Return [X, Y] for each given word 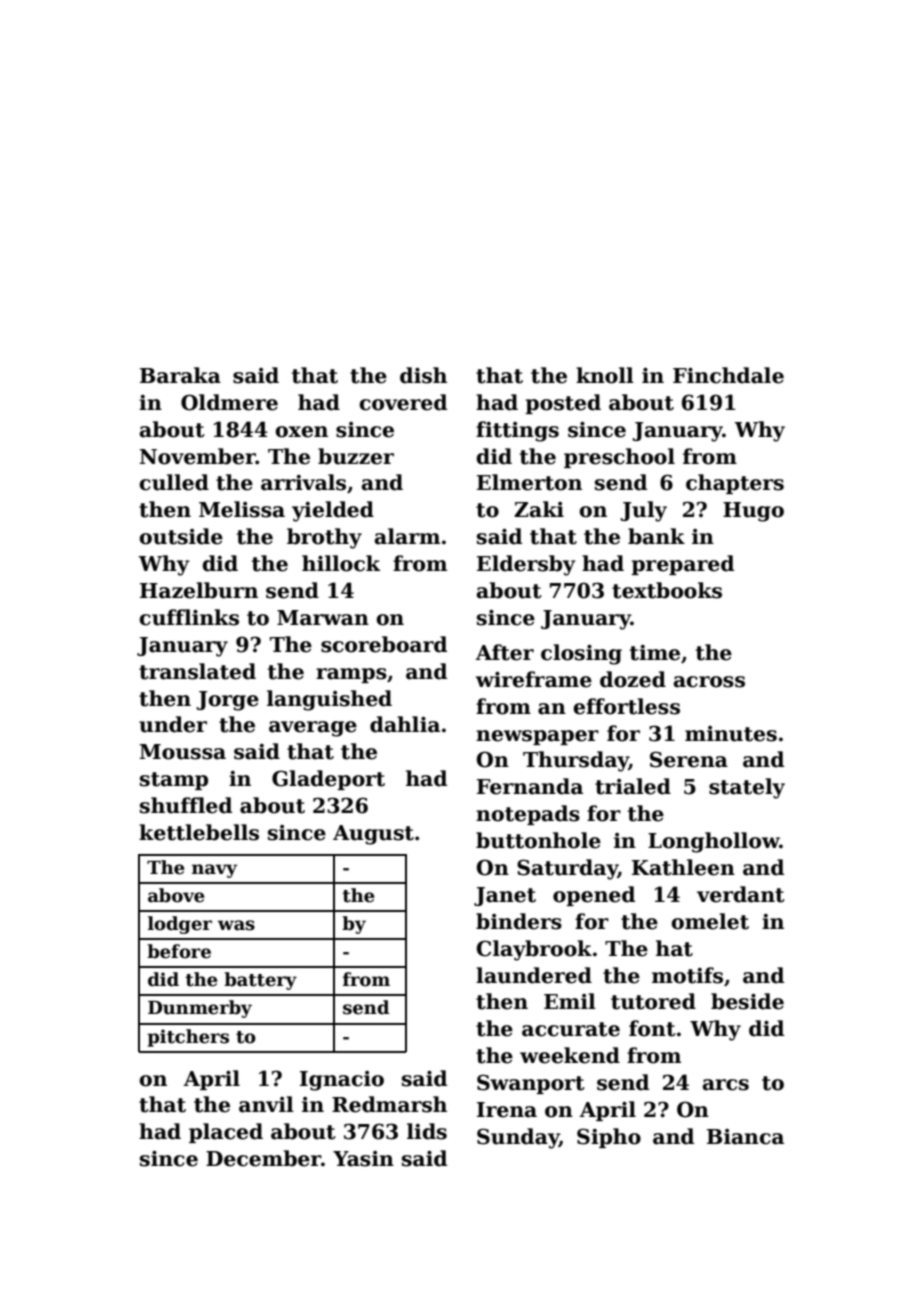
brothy [324, 538]
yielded [333, 511]
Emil [570, 1001]
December [263, 1158]
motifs [687, 975]
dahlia [405, 724]
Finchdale [728, 375]
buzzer [356, 456]
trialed [633, 786]
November [198, 456]
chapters [735, 484]
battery [260, 981]
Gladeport [328, 780]
